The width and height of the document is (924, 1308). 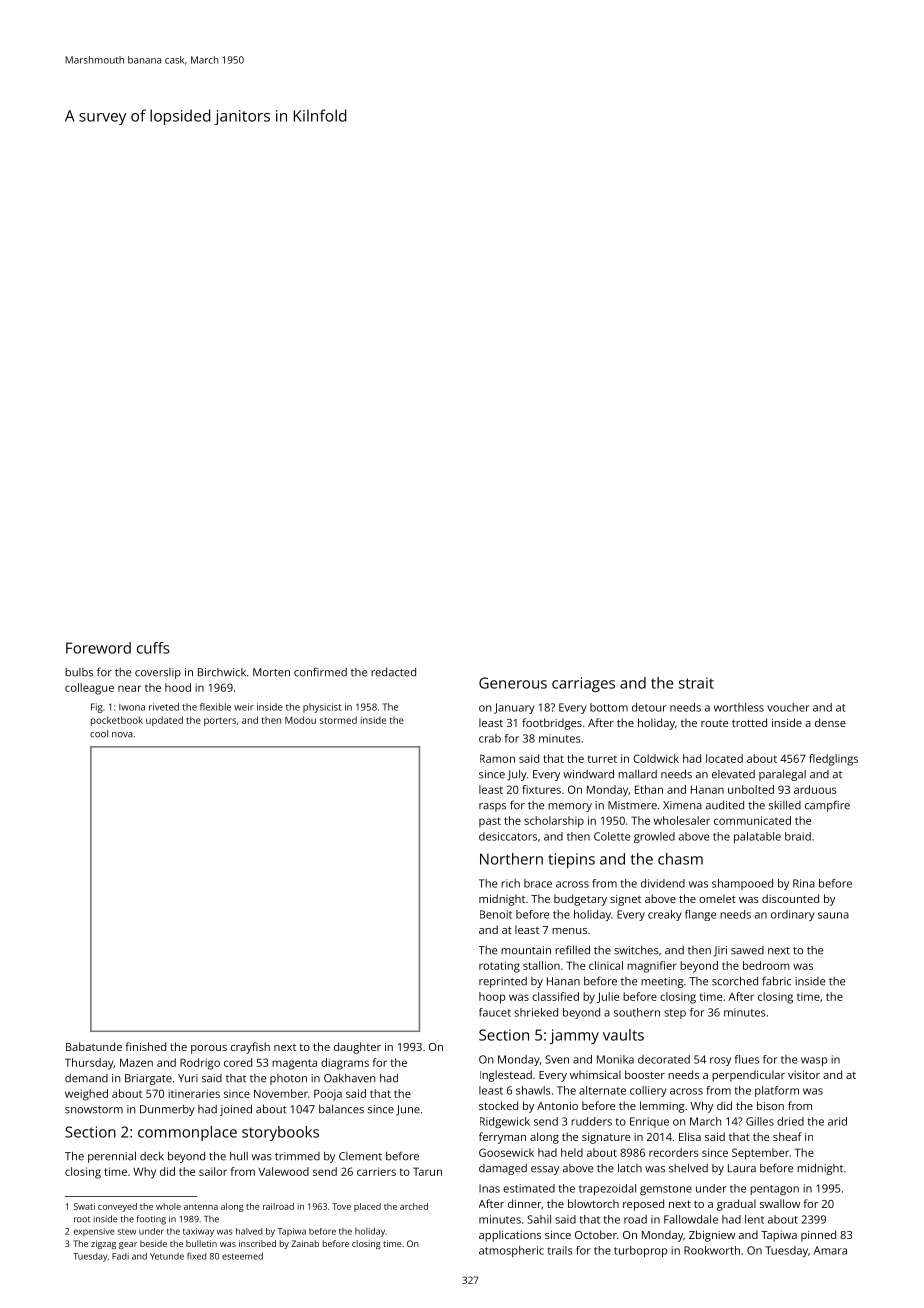 What do you see at coordinates (145, 1046) in the document?
I see `finished` at bounding box center [145, 1046].
